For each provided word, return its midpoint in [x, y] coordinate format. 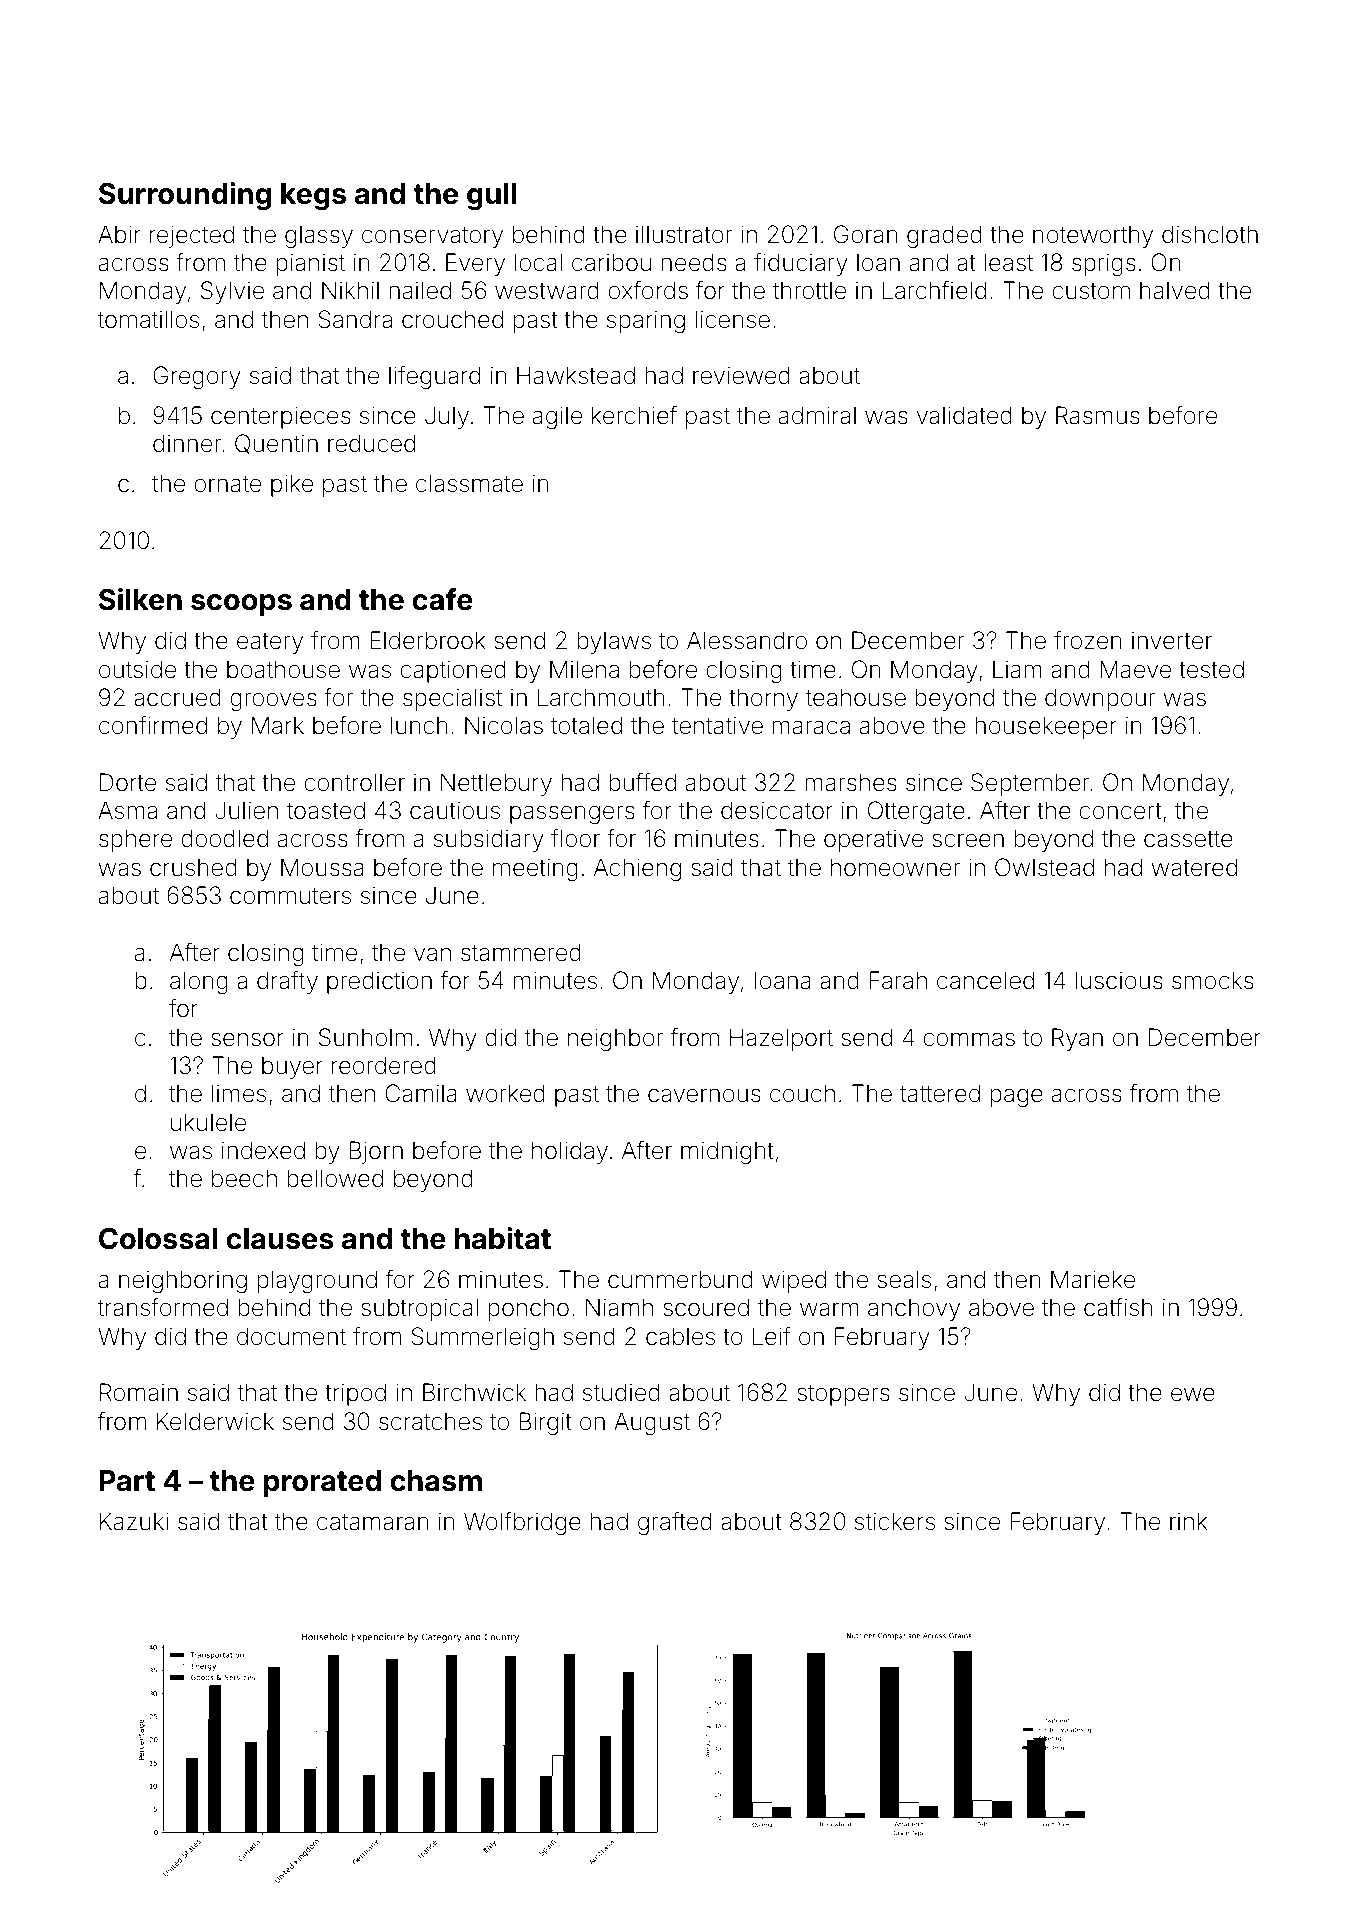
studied [621, 1392]
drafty [287, 982]
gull [491, 196]
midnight [727, 1152]
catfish [1118, 1307]
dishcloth [1210, 234]
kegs [313, 196]
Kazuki [134, 1521]
